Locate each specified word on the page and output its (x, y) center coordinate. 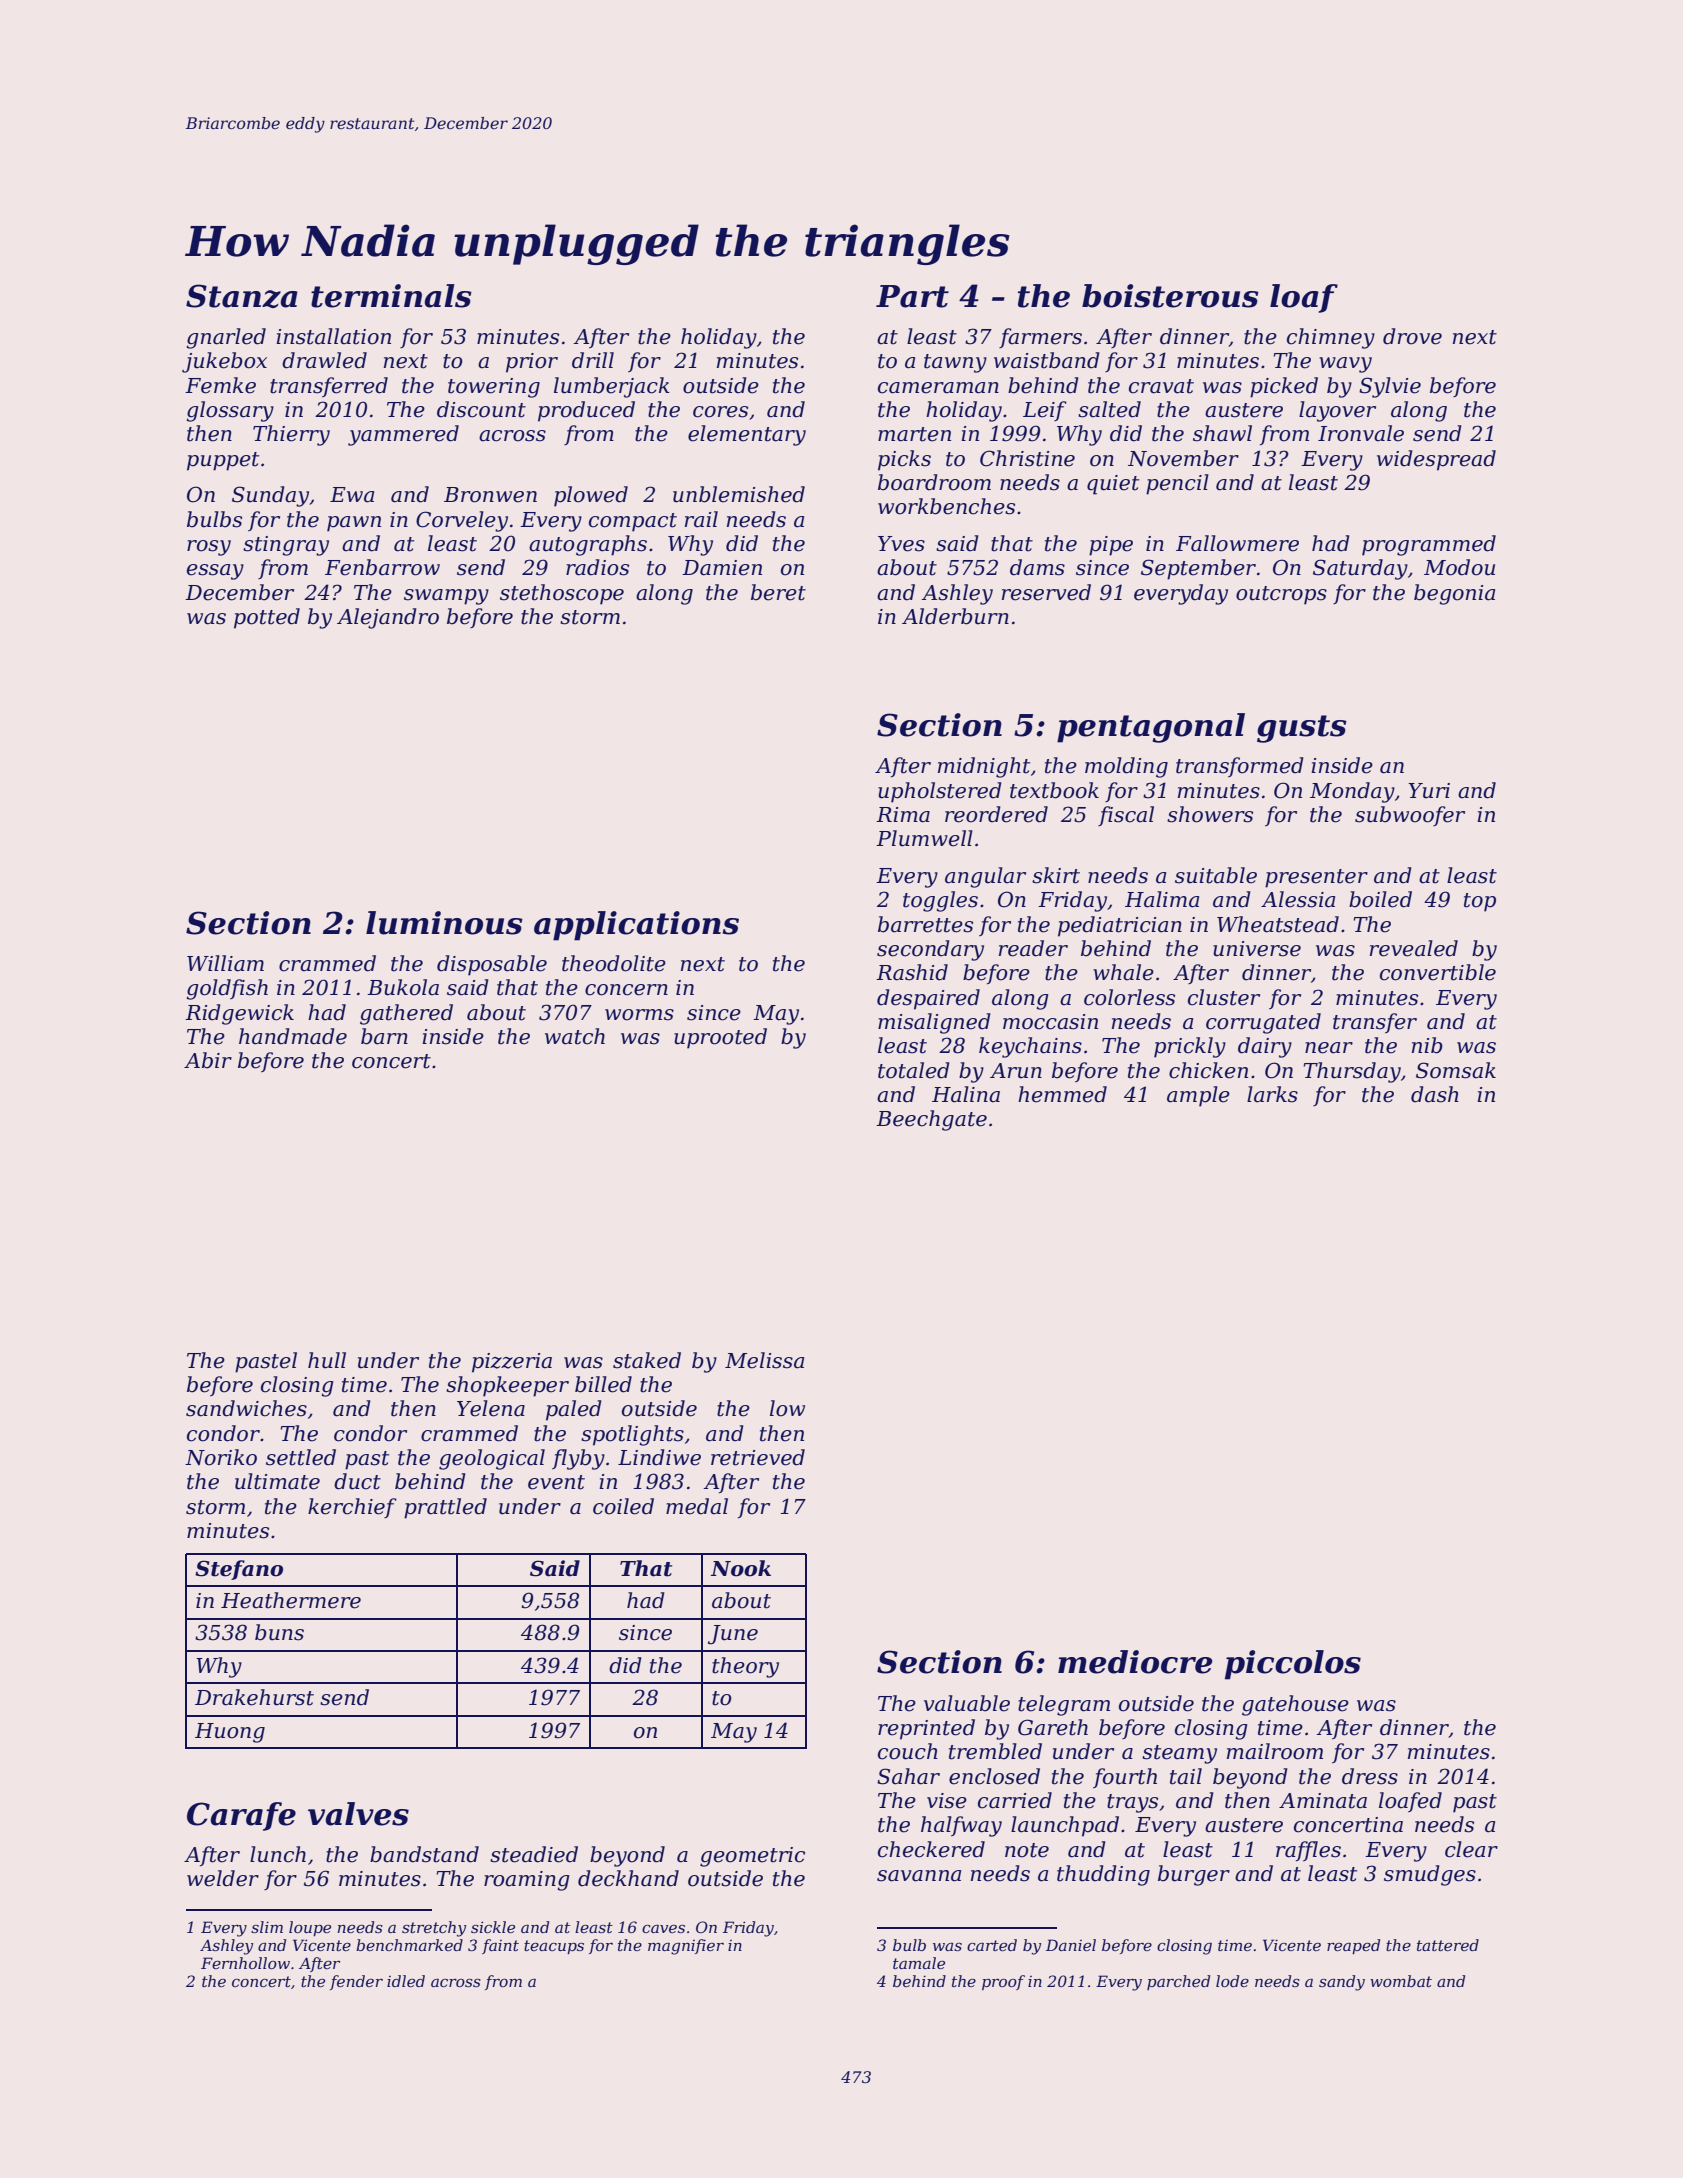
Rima (903, 815)
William (225, 963)
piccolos (1293, 1665)
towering (494, 388)
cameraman (938, 388)
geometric (752, 1857)
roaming (527, 1881)
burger (1194, 1875)
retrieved (758, 1457)
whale (1123, 972)
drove (1412, 336)
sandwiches (246, 1408)
